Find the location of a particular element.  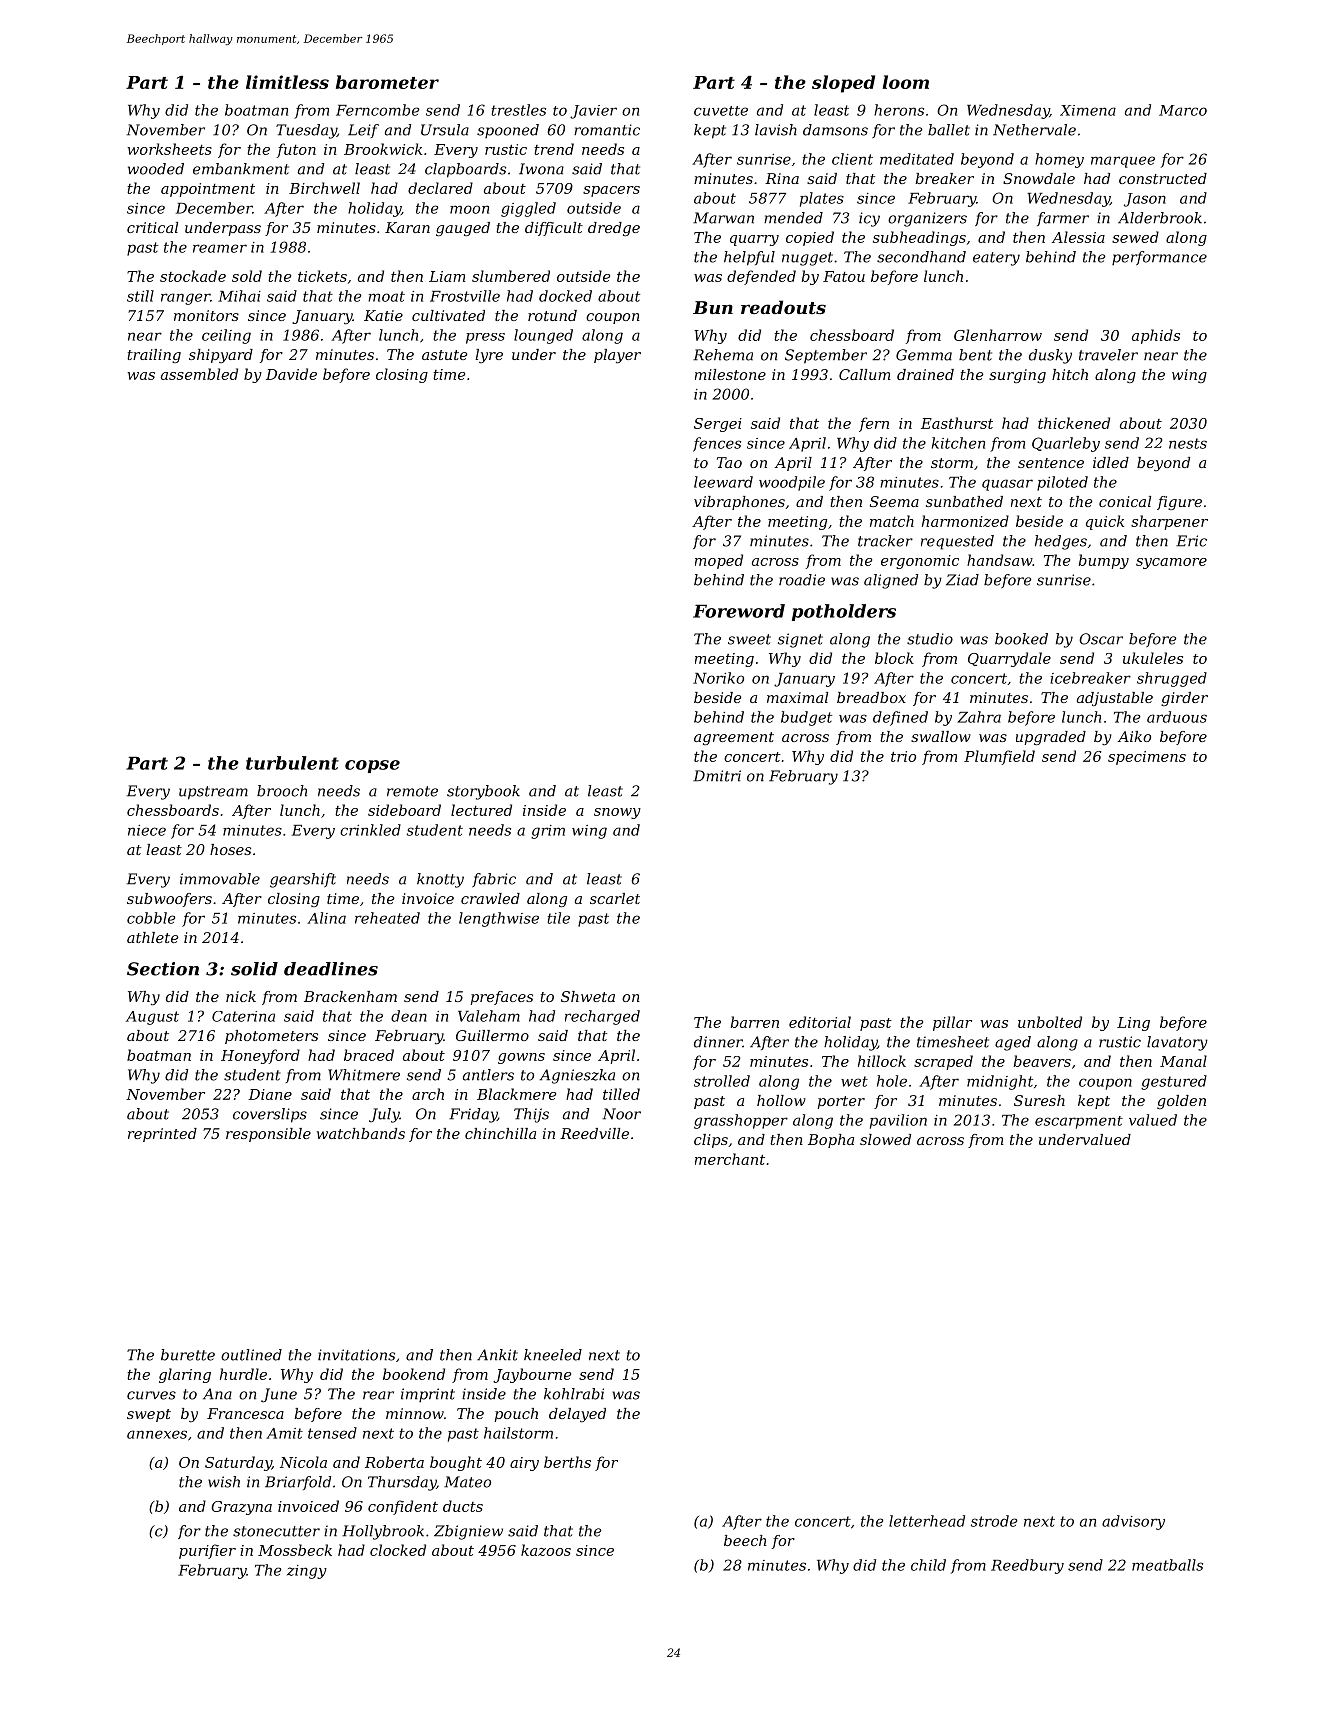

monitors is located at coordinates (206, 315).
